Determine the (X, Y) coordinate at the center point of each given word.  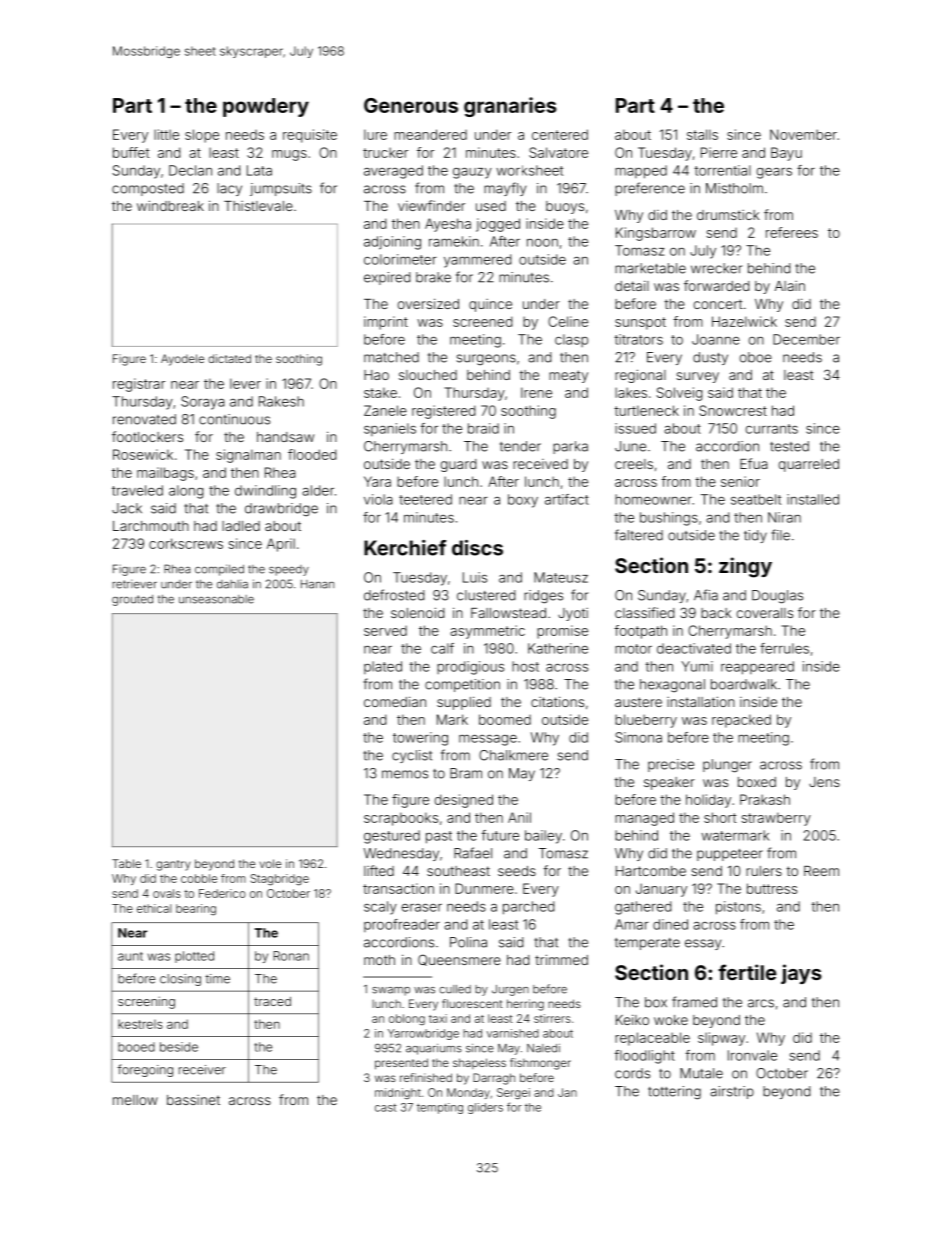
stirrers (552, 1018)
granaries (510, 107)
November (803, 134)
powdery (266, 107)
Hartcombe (651, 871)
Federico (222, 893)
